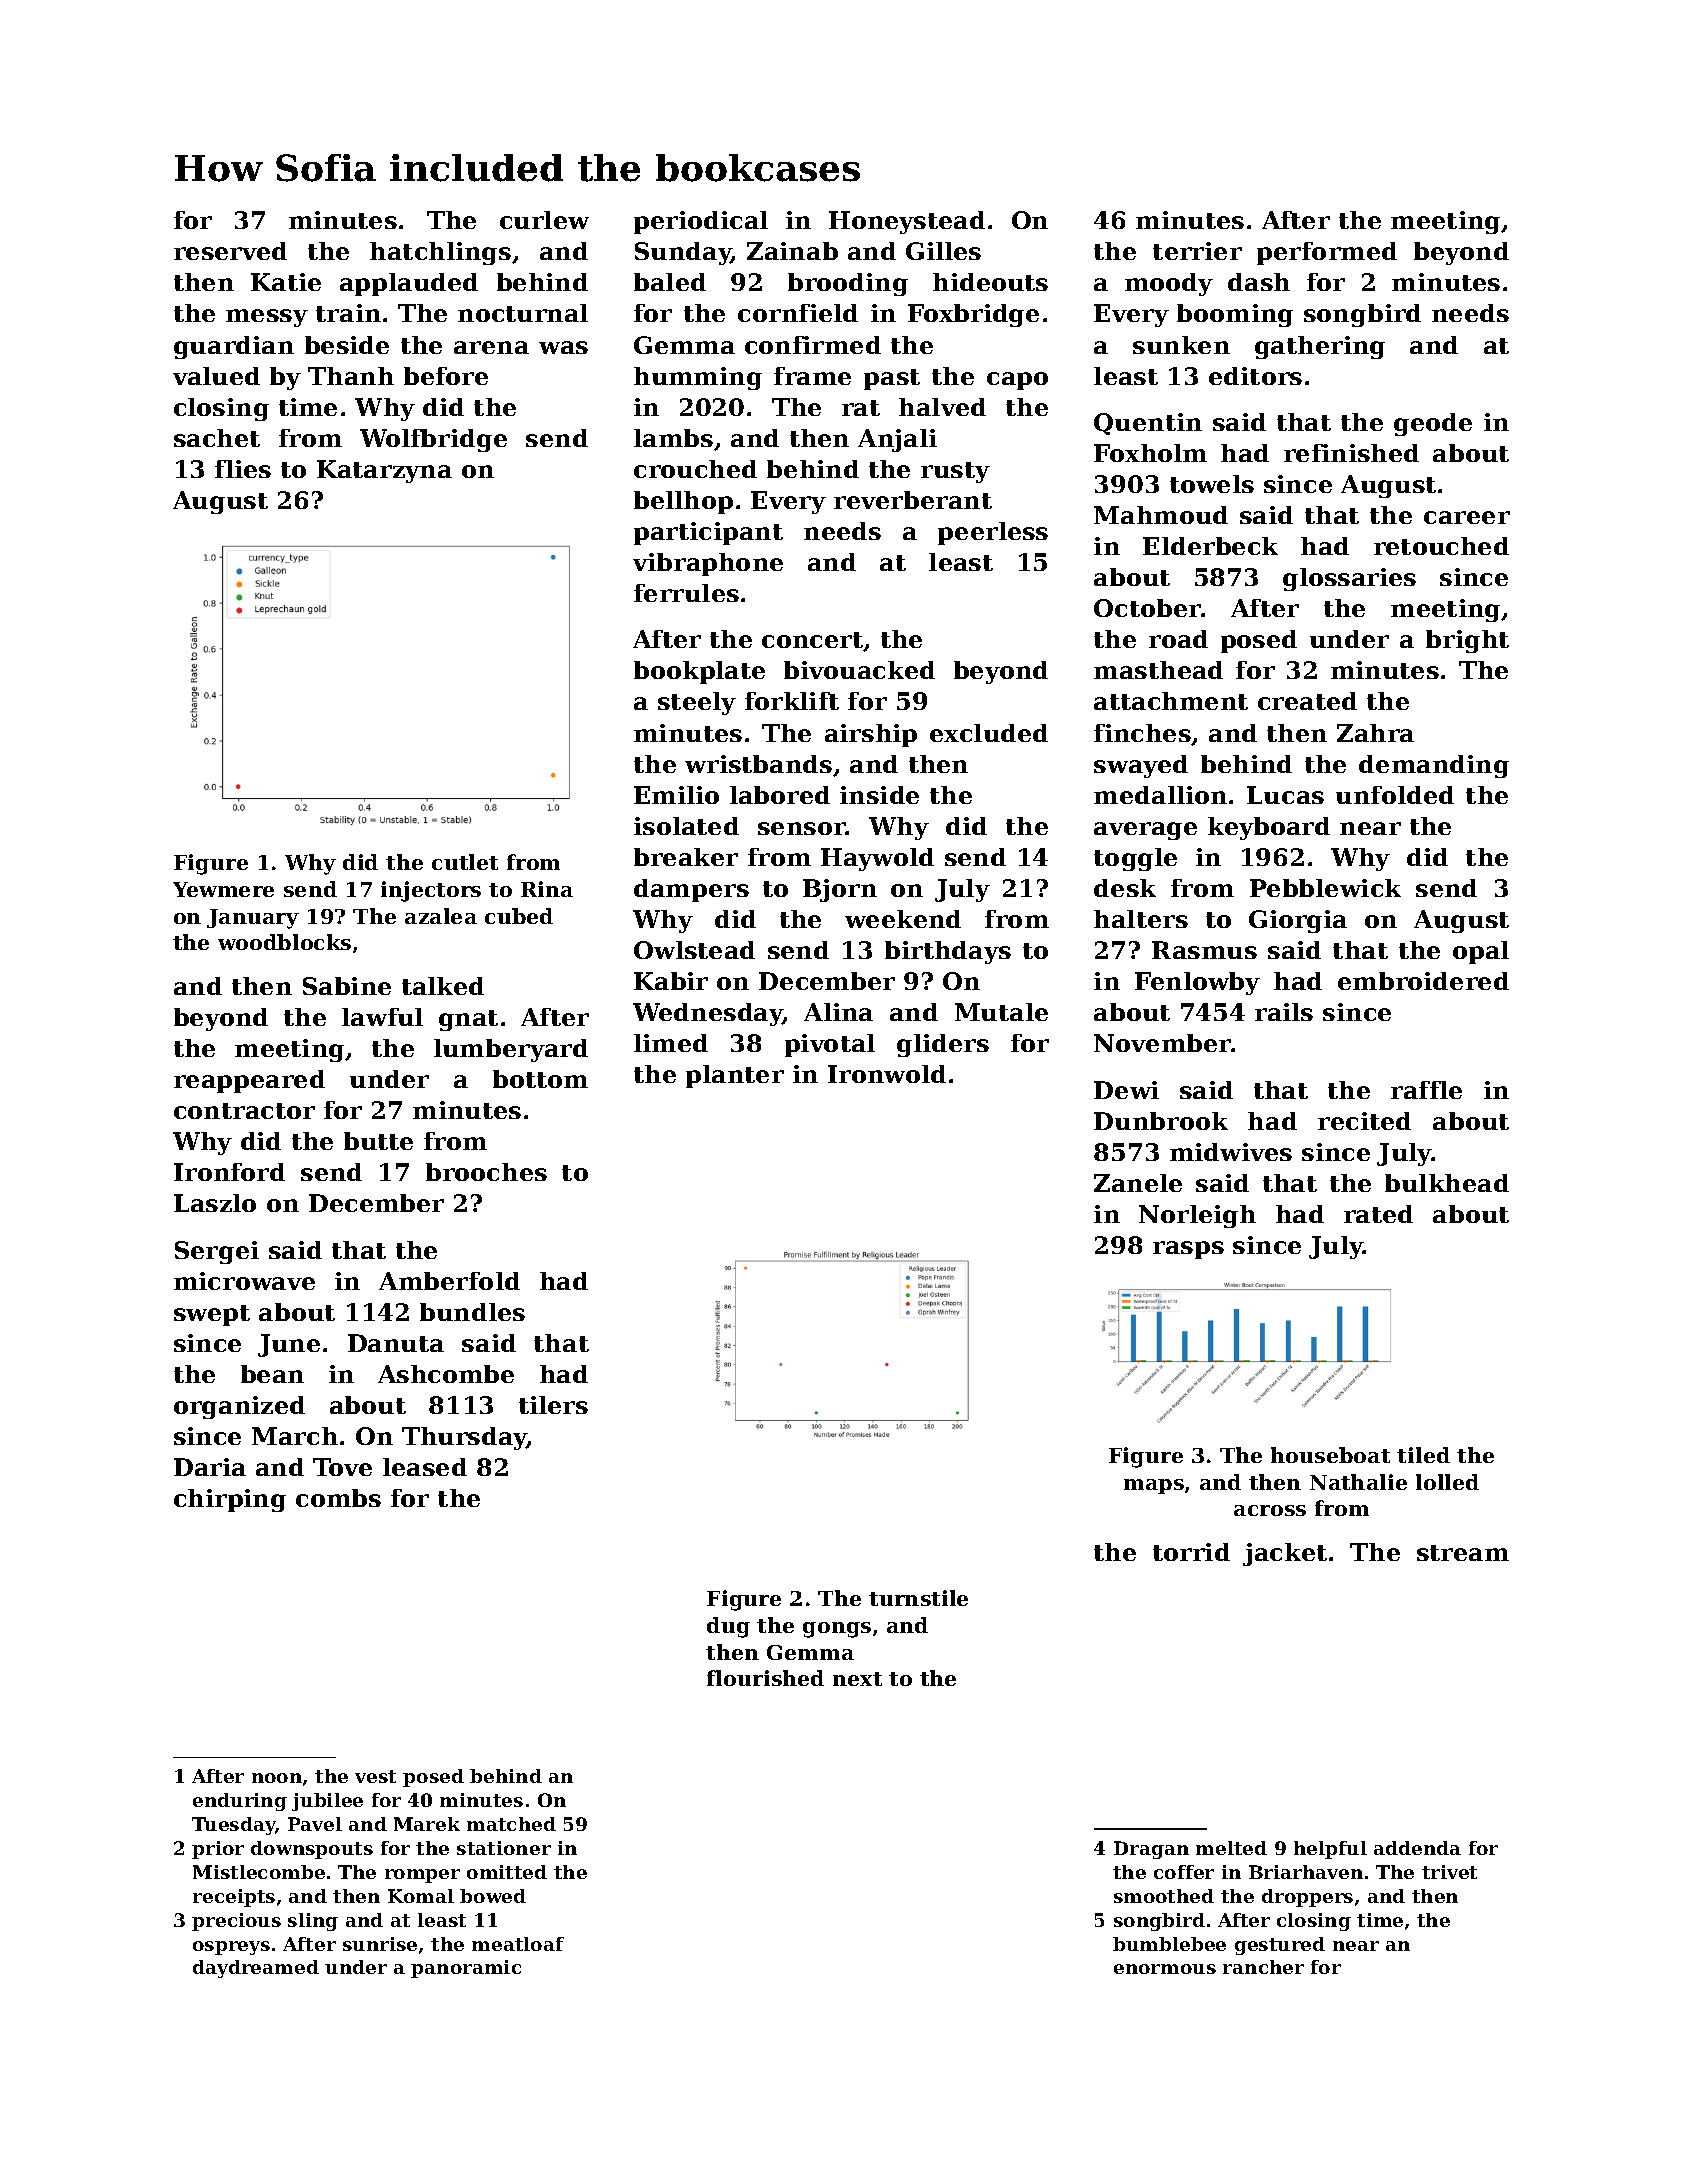 The image size is (1683, 2178). I want to click on Zahra, so click(1375, 733).
